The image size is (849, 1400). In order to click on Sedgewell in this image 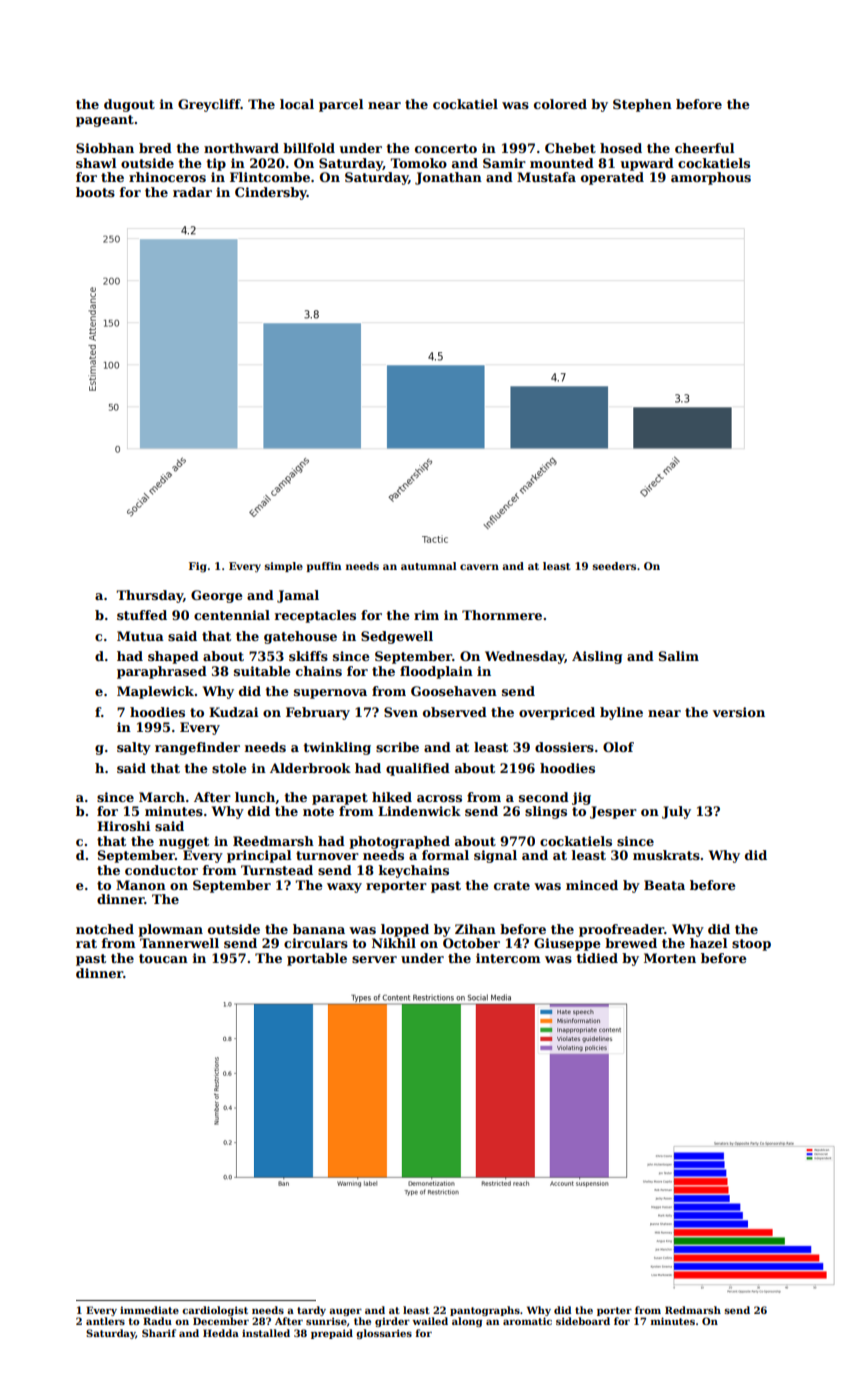, I will do `click(397, 637)`.
